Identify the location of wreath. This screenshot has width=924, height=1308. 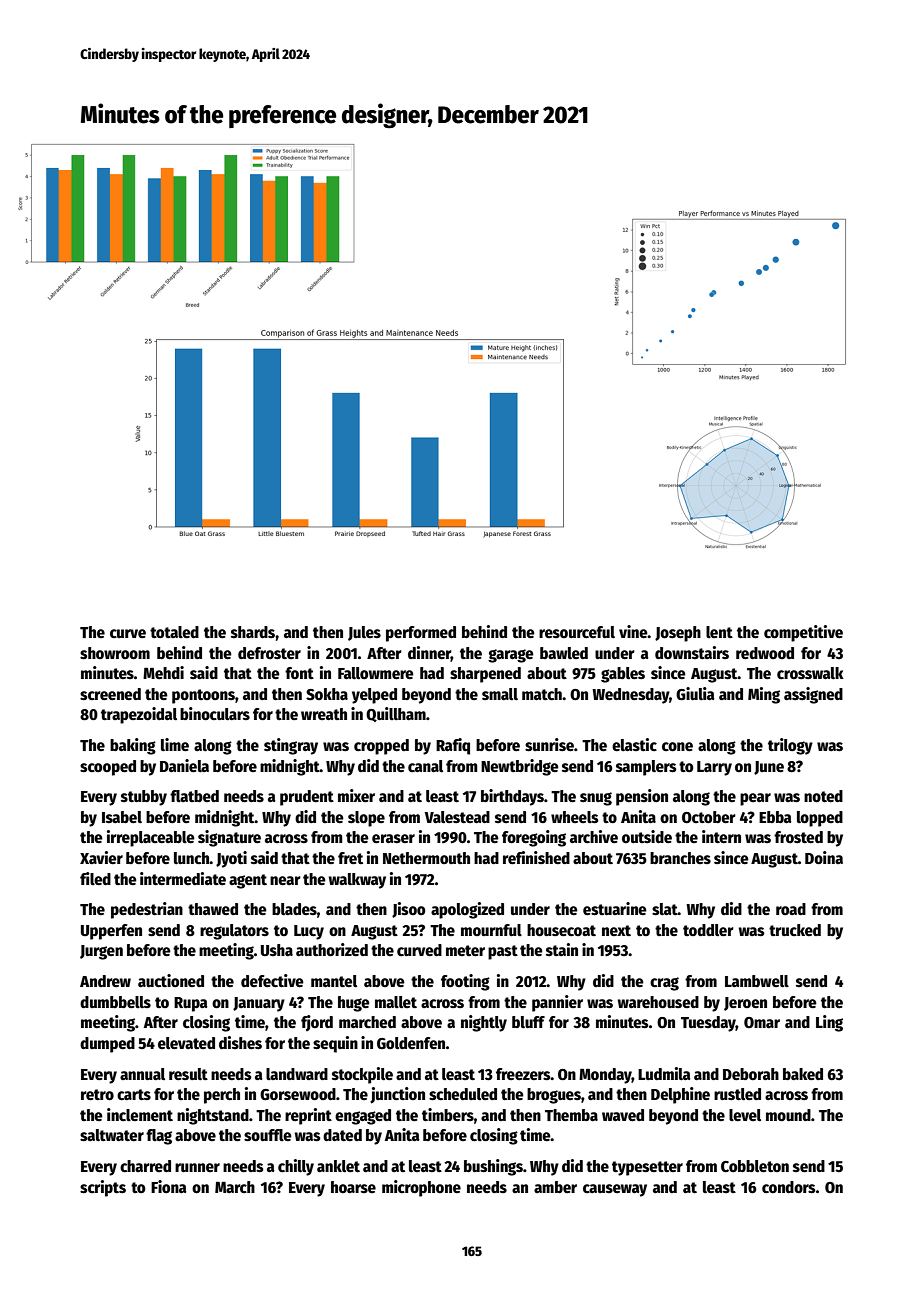
(324, 714).
